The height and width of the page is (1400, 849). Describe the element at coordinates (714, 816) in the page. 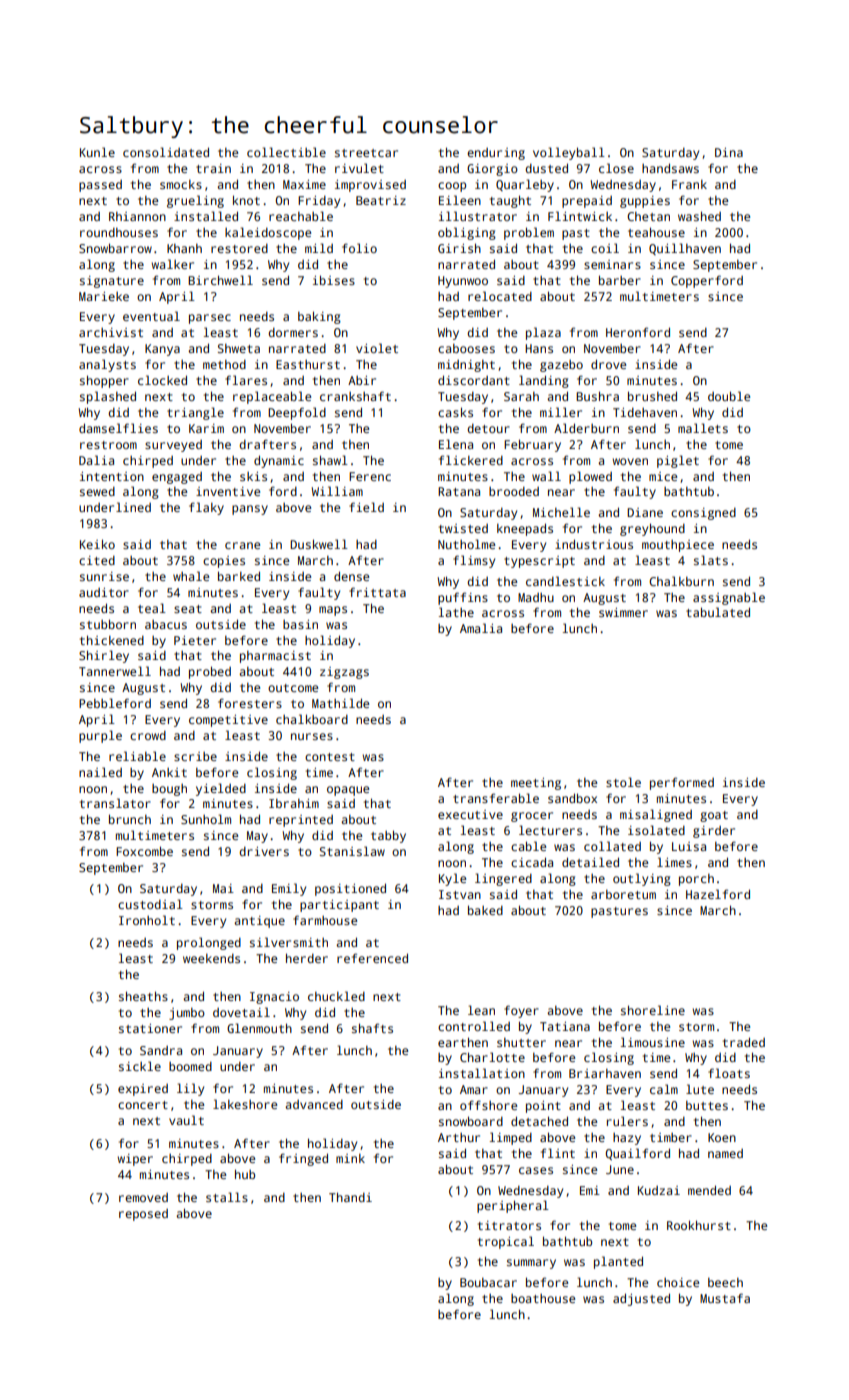

I see `goat` at that location.
